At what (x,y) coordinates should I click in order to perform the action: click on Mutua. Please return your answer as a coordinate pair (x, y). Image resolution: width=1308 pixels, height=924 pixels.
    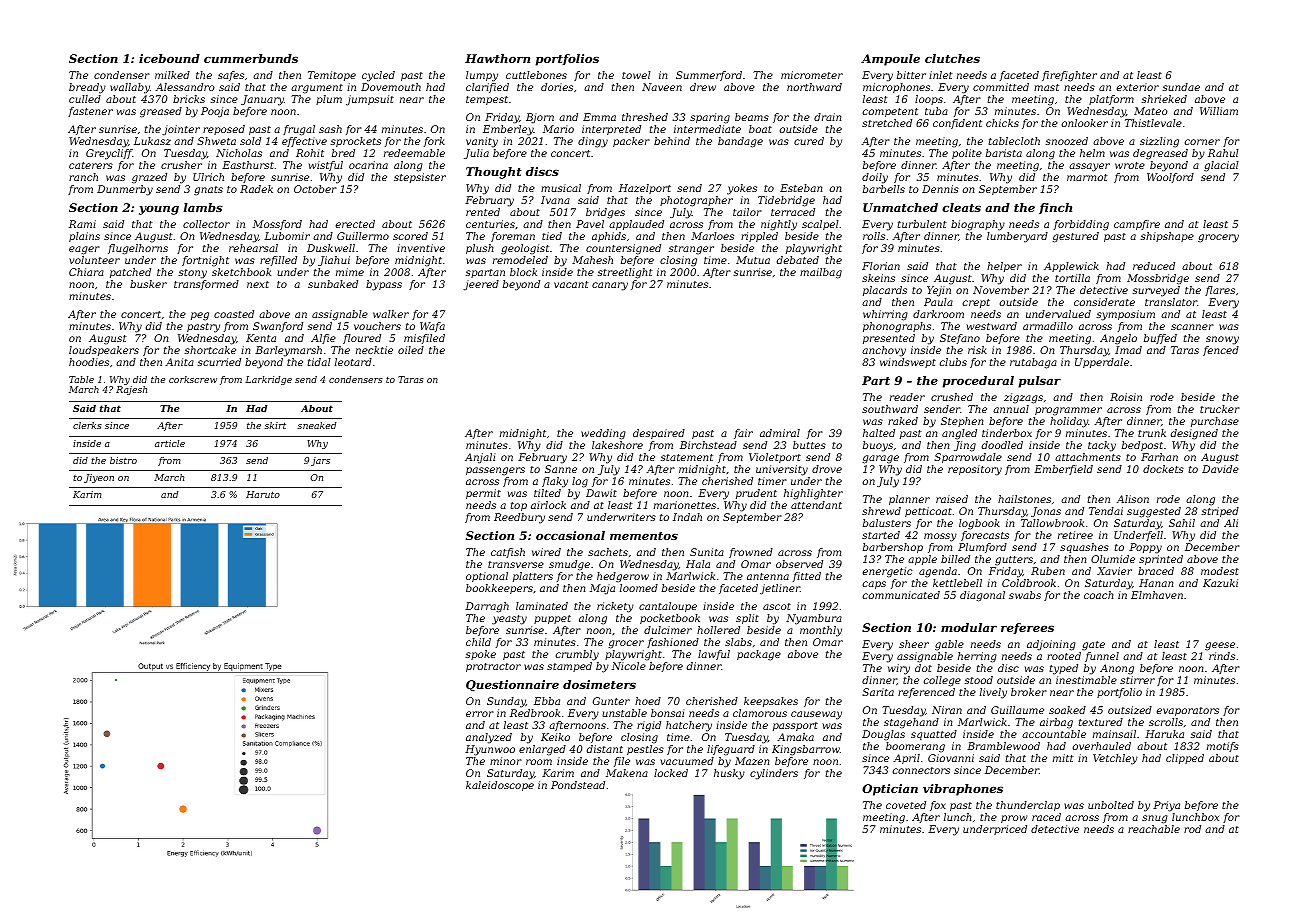
    Looking at the image, I should click on (753, 260).
